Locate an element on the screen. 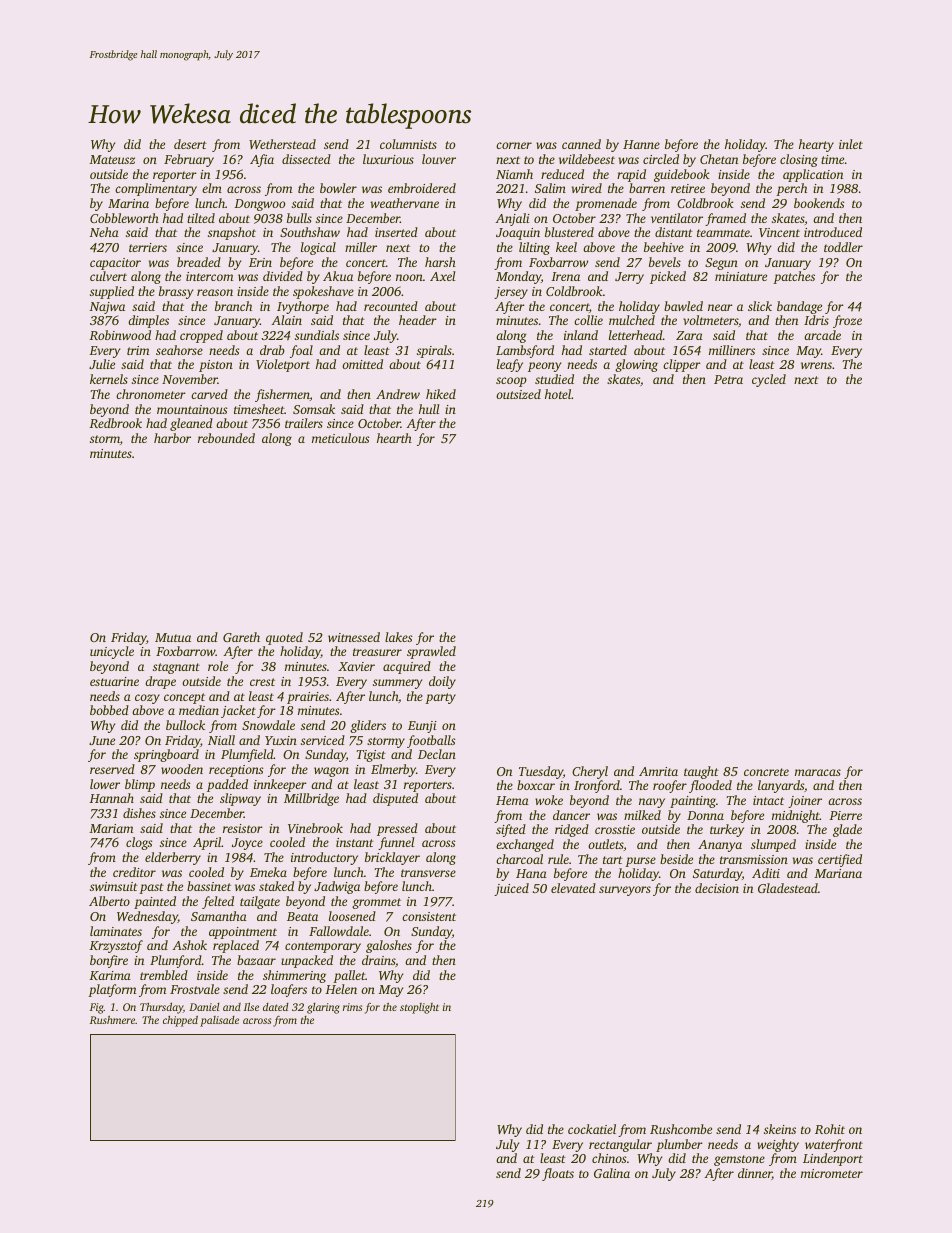 The width and height of the screenshot is (952, 1233). summery is located at coordinates (397, 684).
